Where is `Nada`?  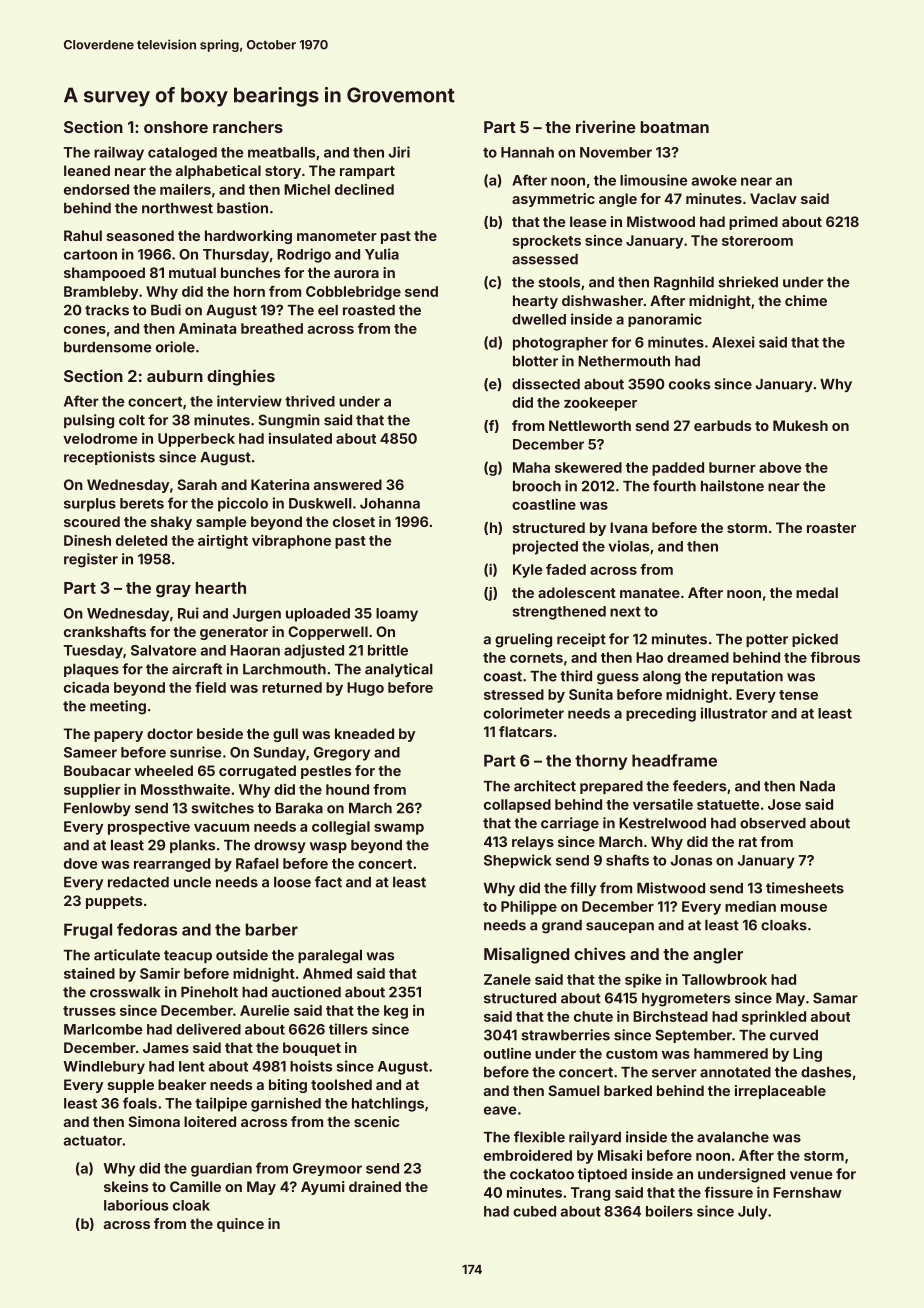
Nada is located at coordinates (817, 786).
